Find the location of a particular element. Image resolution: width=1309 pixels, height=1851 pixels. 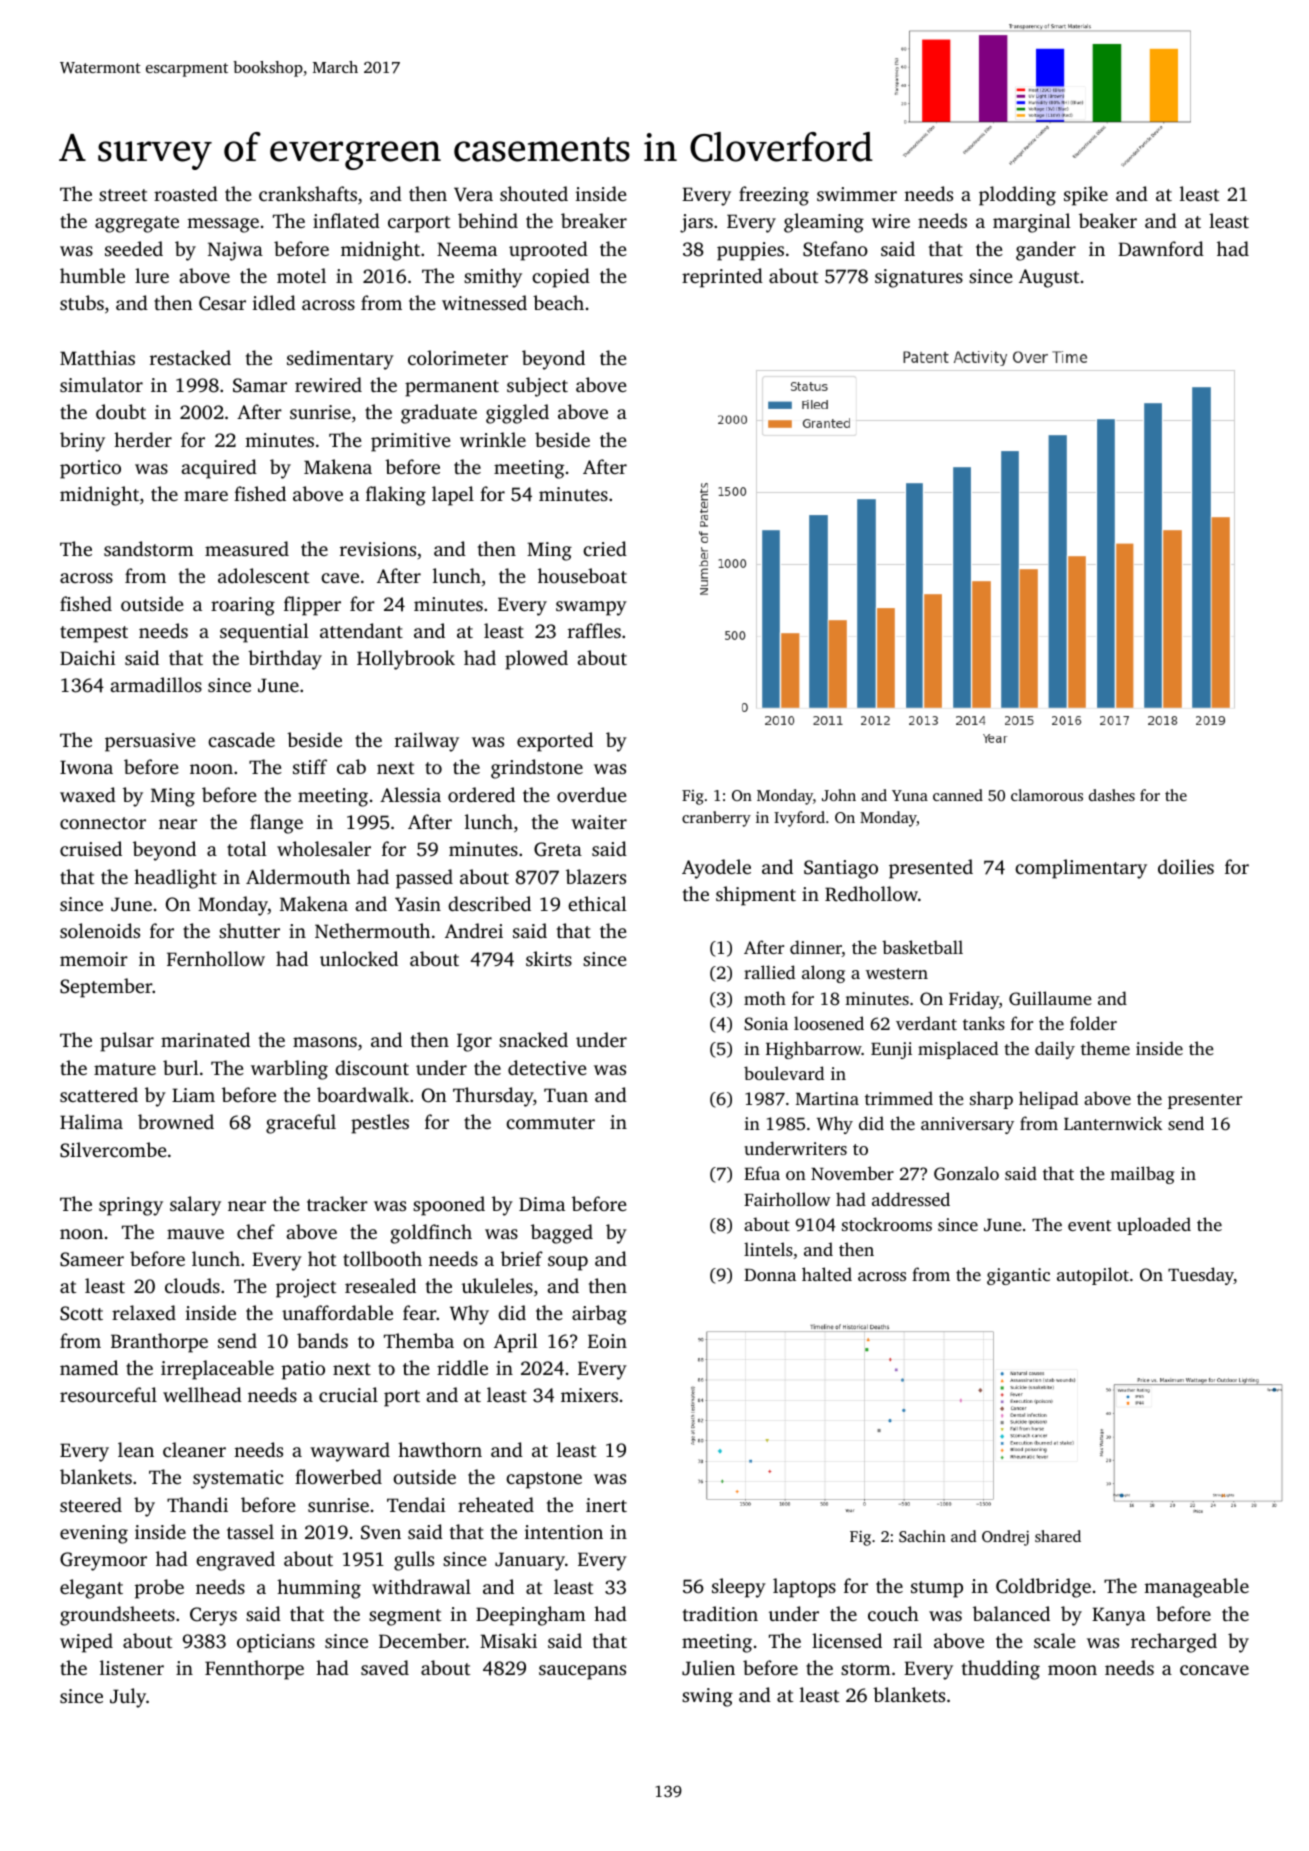

Gonzalo is located at coordinates (966, 1173).
